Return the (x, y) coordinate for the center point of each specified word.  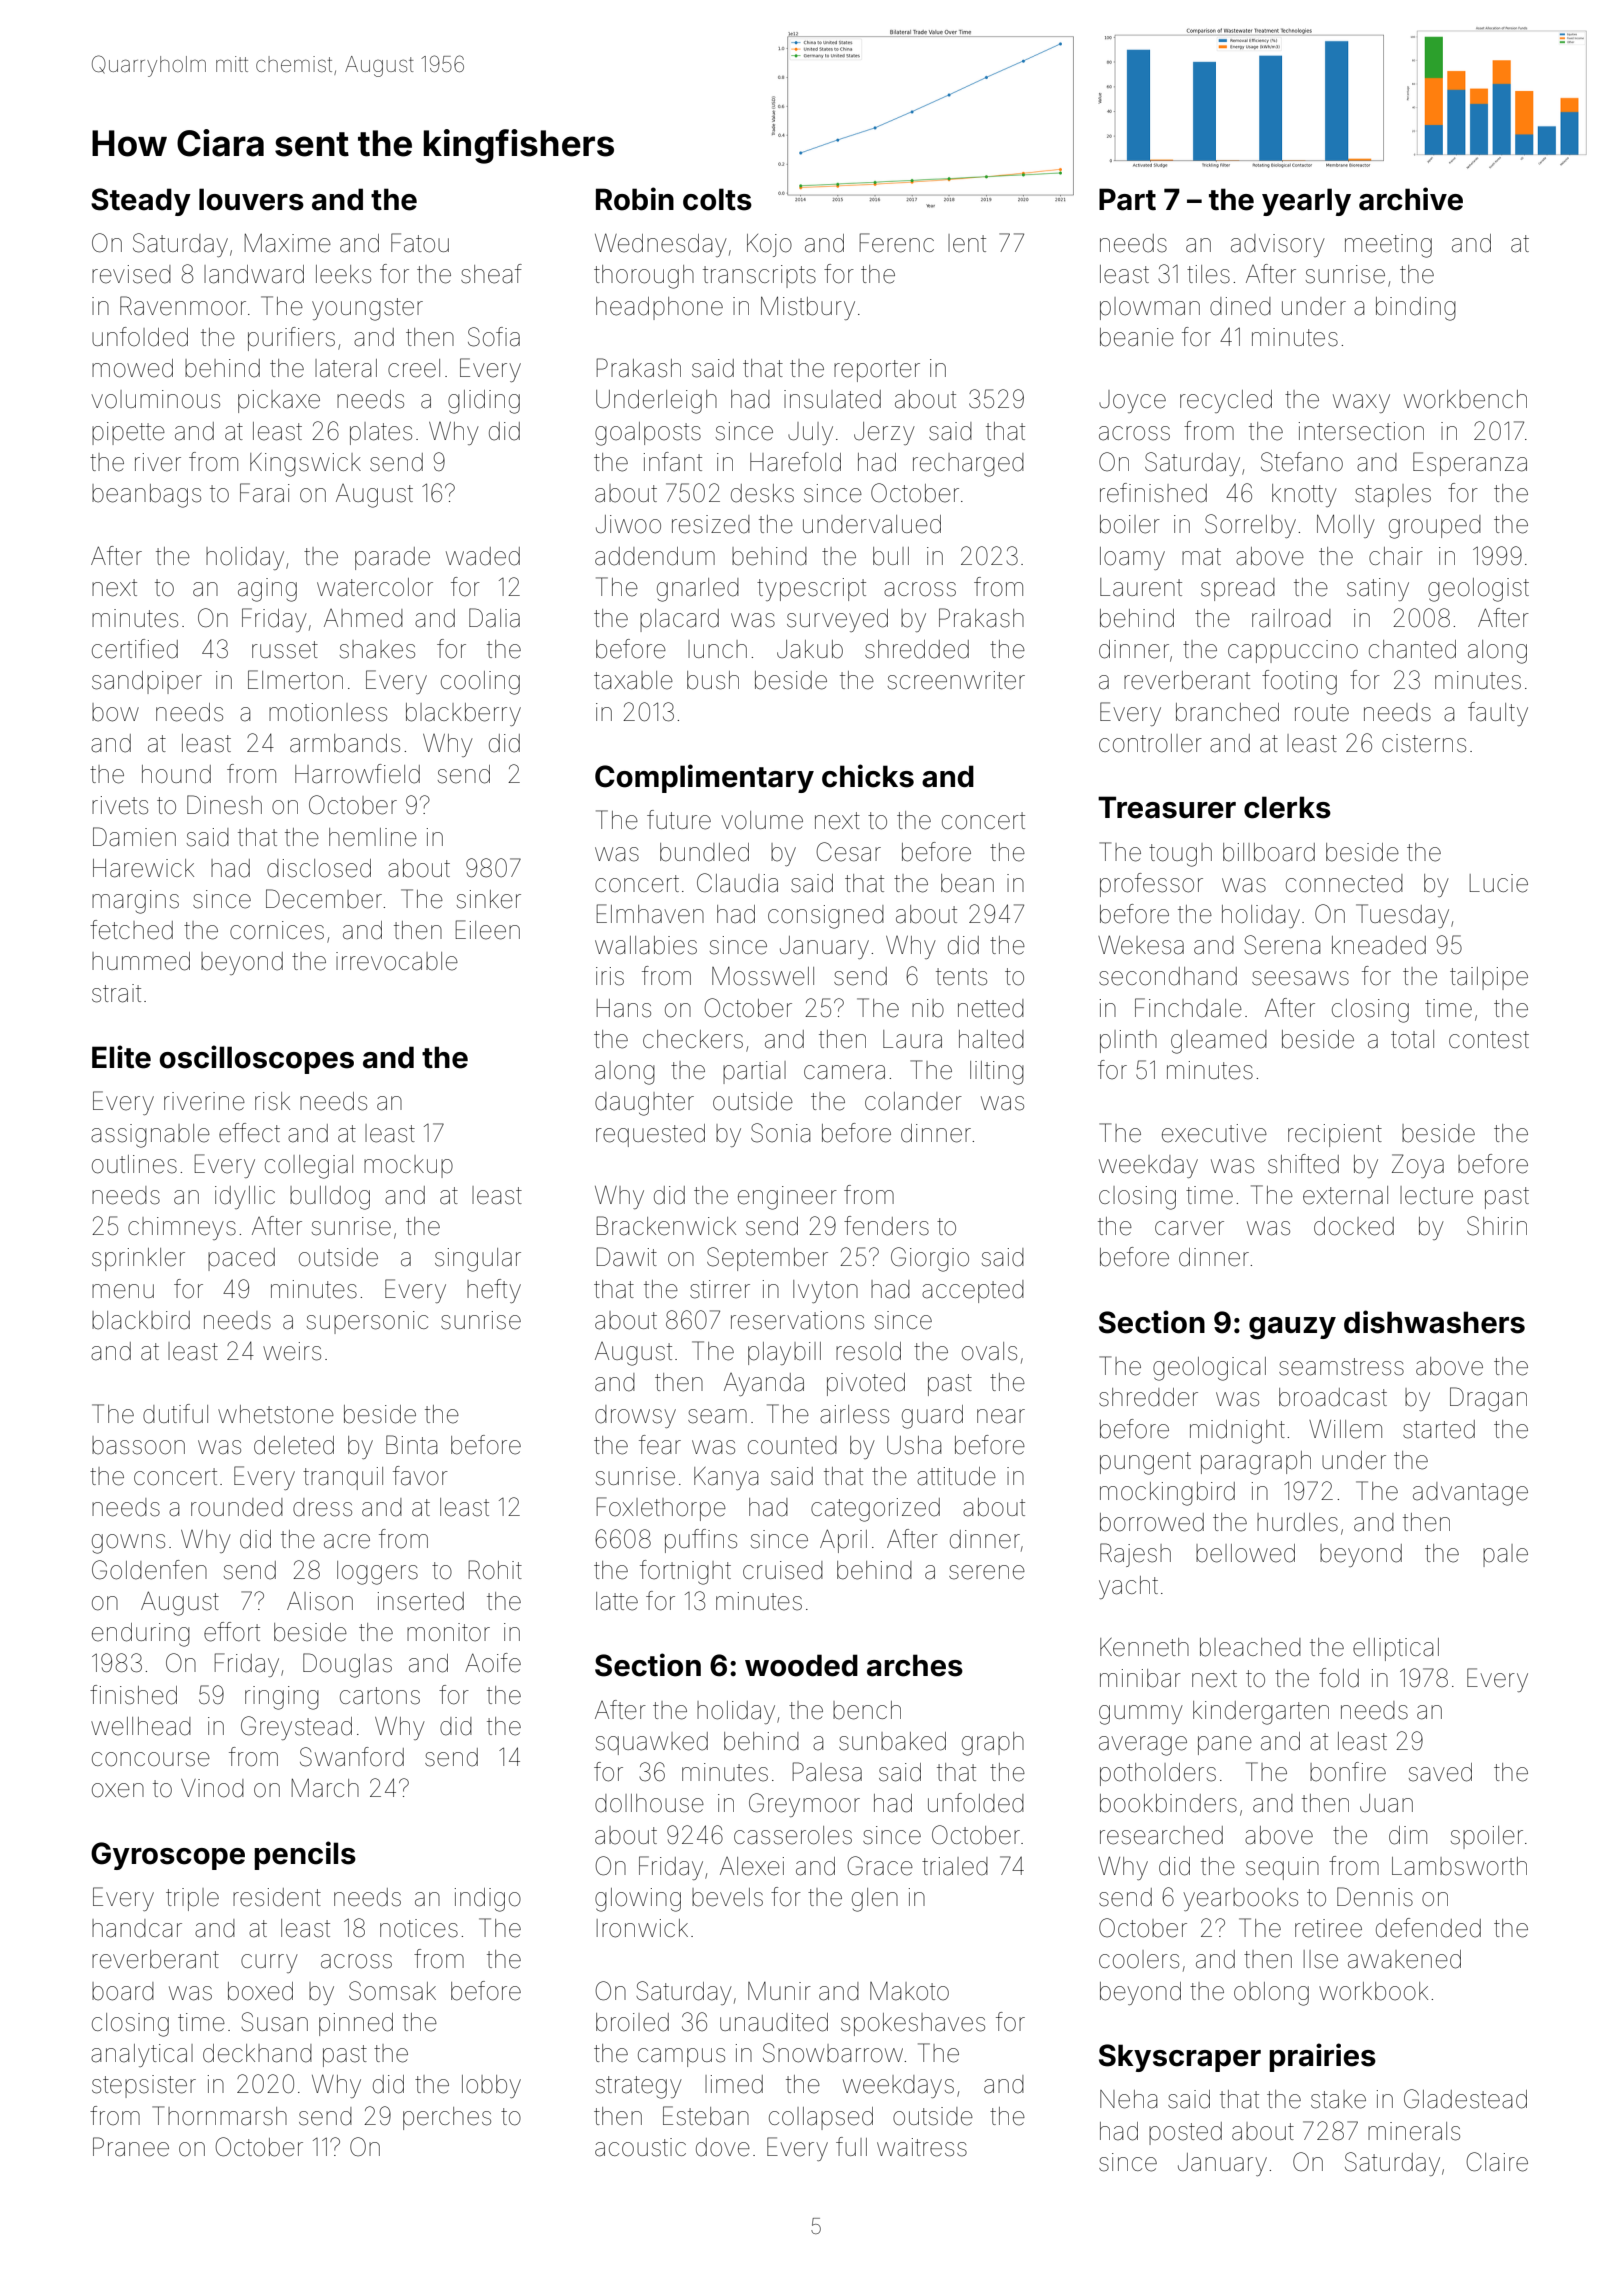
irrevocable (397, 961)
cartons (380, 1696)
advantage (1470, 1494)
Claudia (737, 883)
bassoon (138, 1445)
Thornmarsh (219, 2116)
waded (483, 556)
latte (617, 1601)
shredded (917, 649)
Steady (141, 202)
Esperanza (1470, 464)
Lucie (1499, 883)
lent (967, 243)
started (1439, 1429)
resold (868, 1351)
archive (1411, 199)
